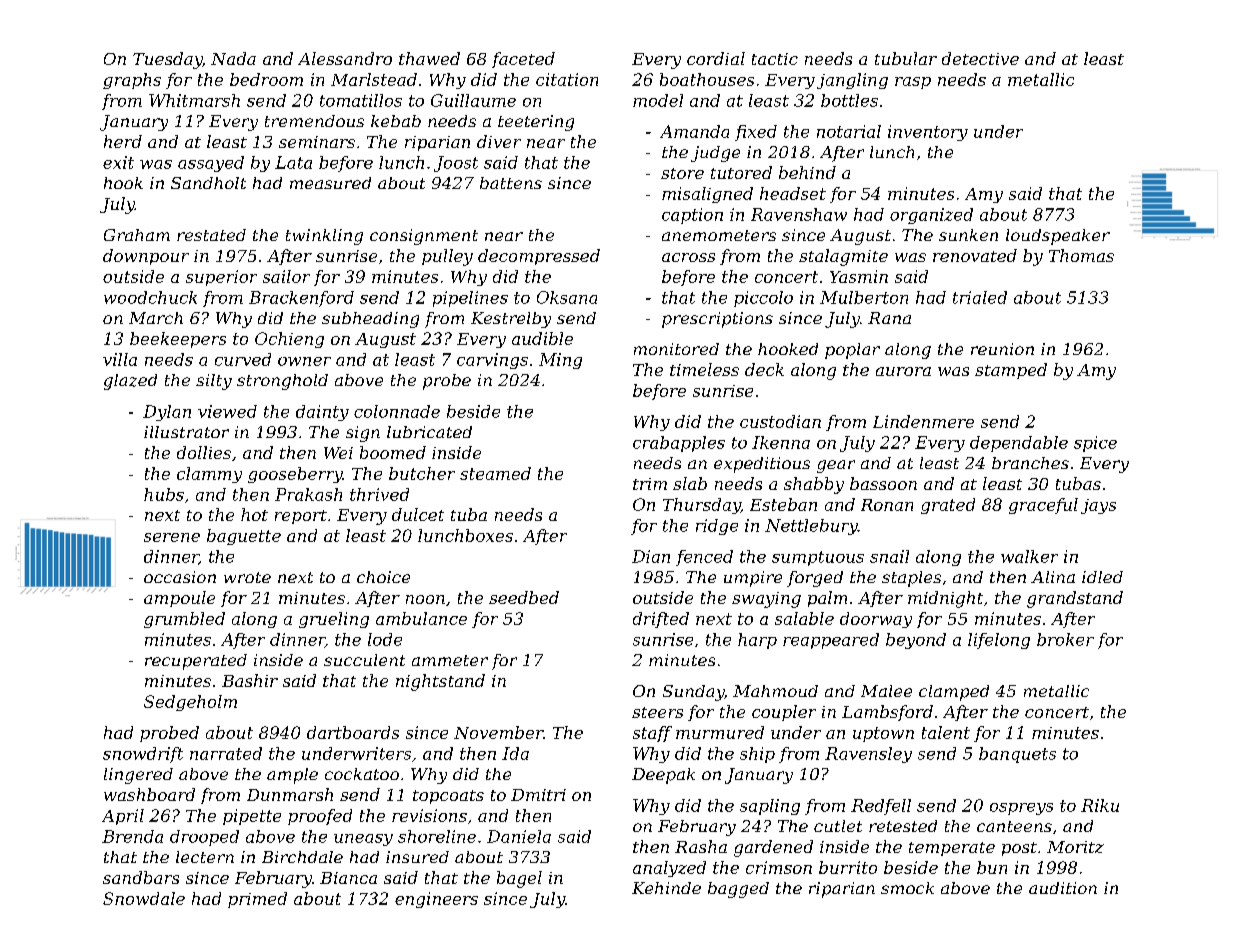  I want to click on trialed, so click(980, 297).
